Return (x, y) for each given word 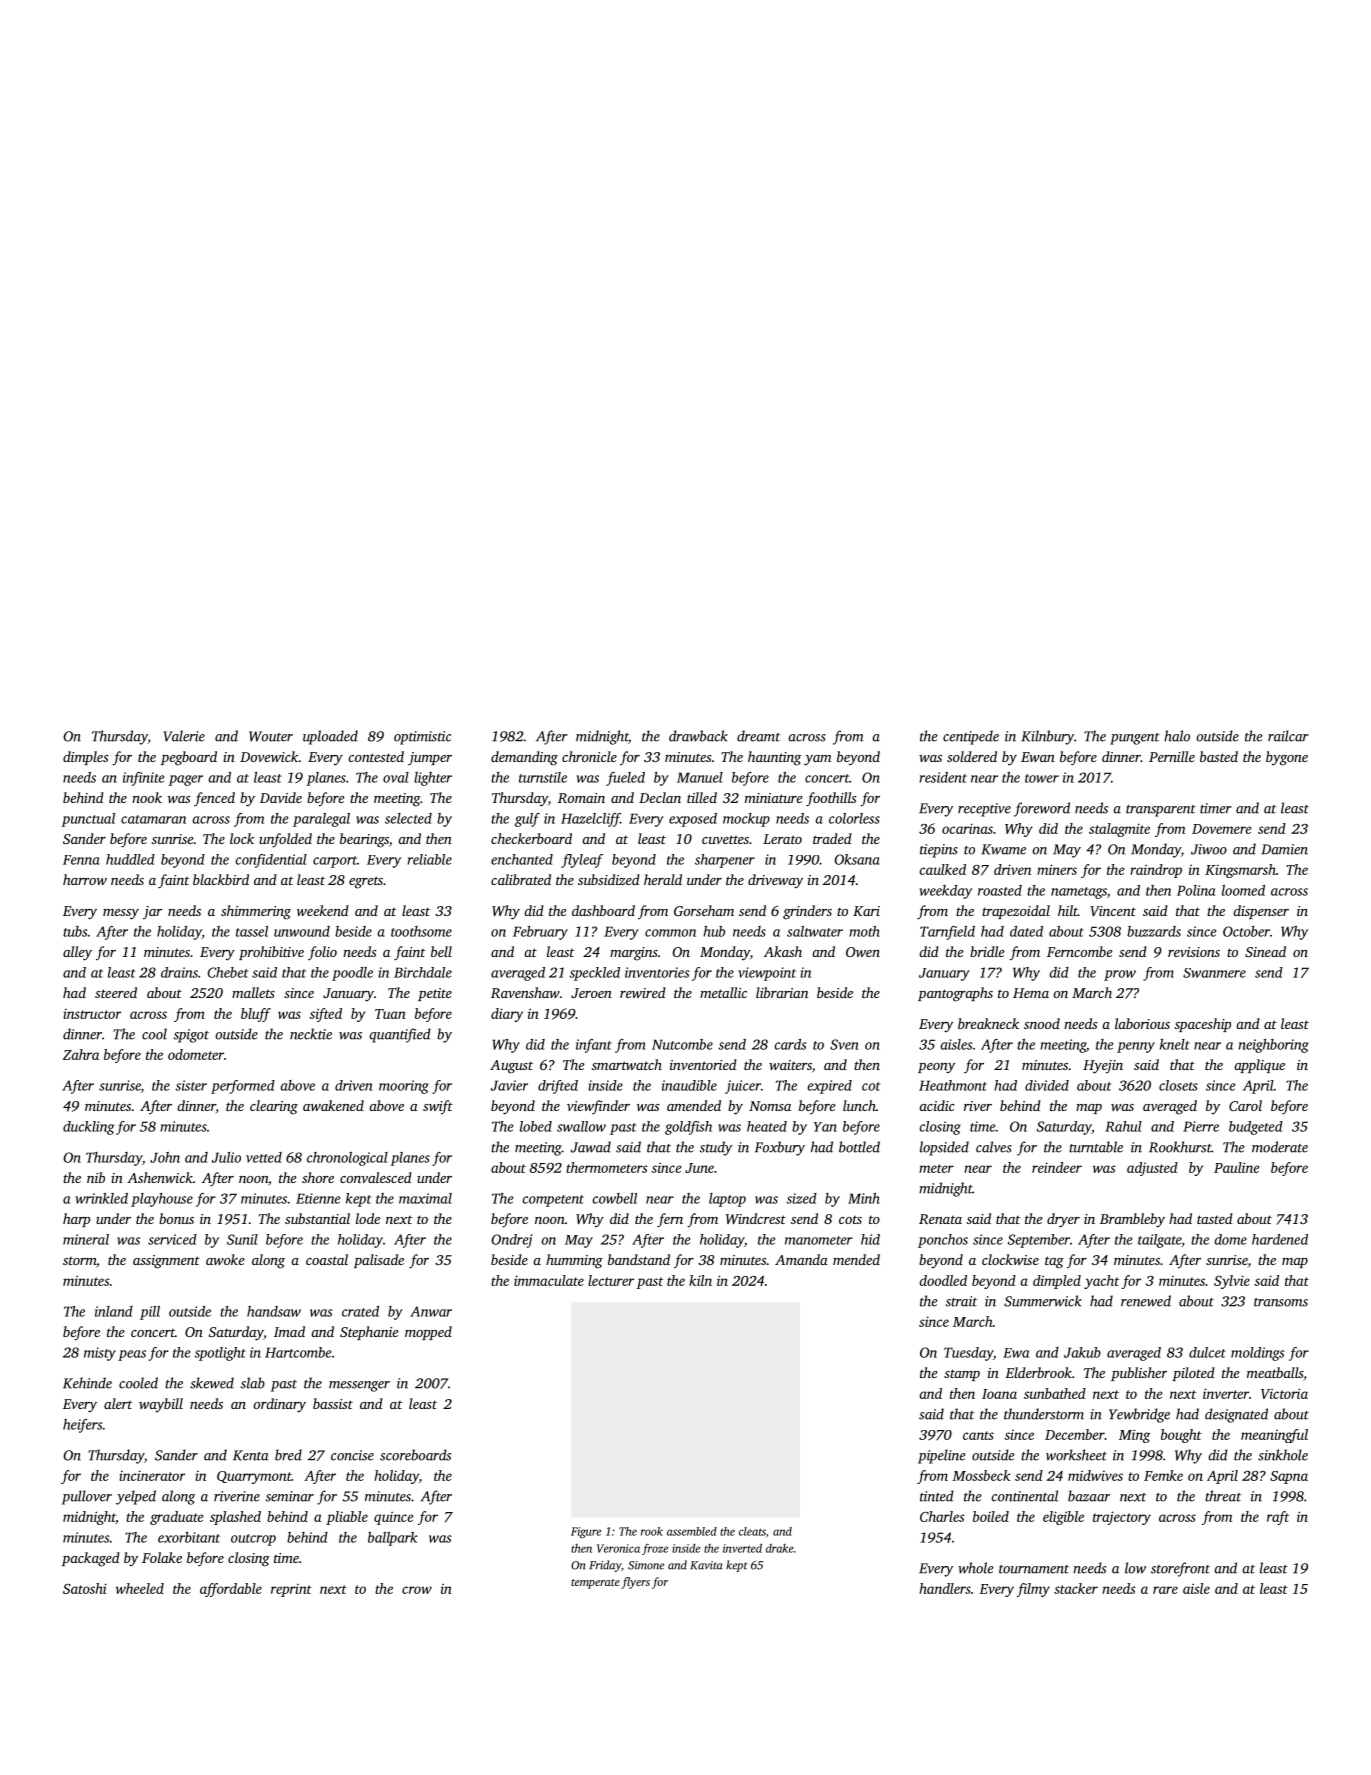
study (716, 1148)
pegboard (189, 758)
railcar (1288, 736)
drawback (698, 736)
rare (1165, 1590)
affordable (231, 1590)
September (1039, 1241)
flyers (635, 1583)
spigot (191, 1036)
